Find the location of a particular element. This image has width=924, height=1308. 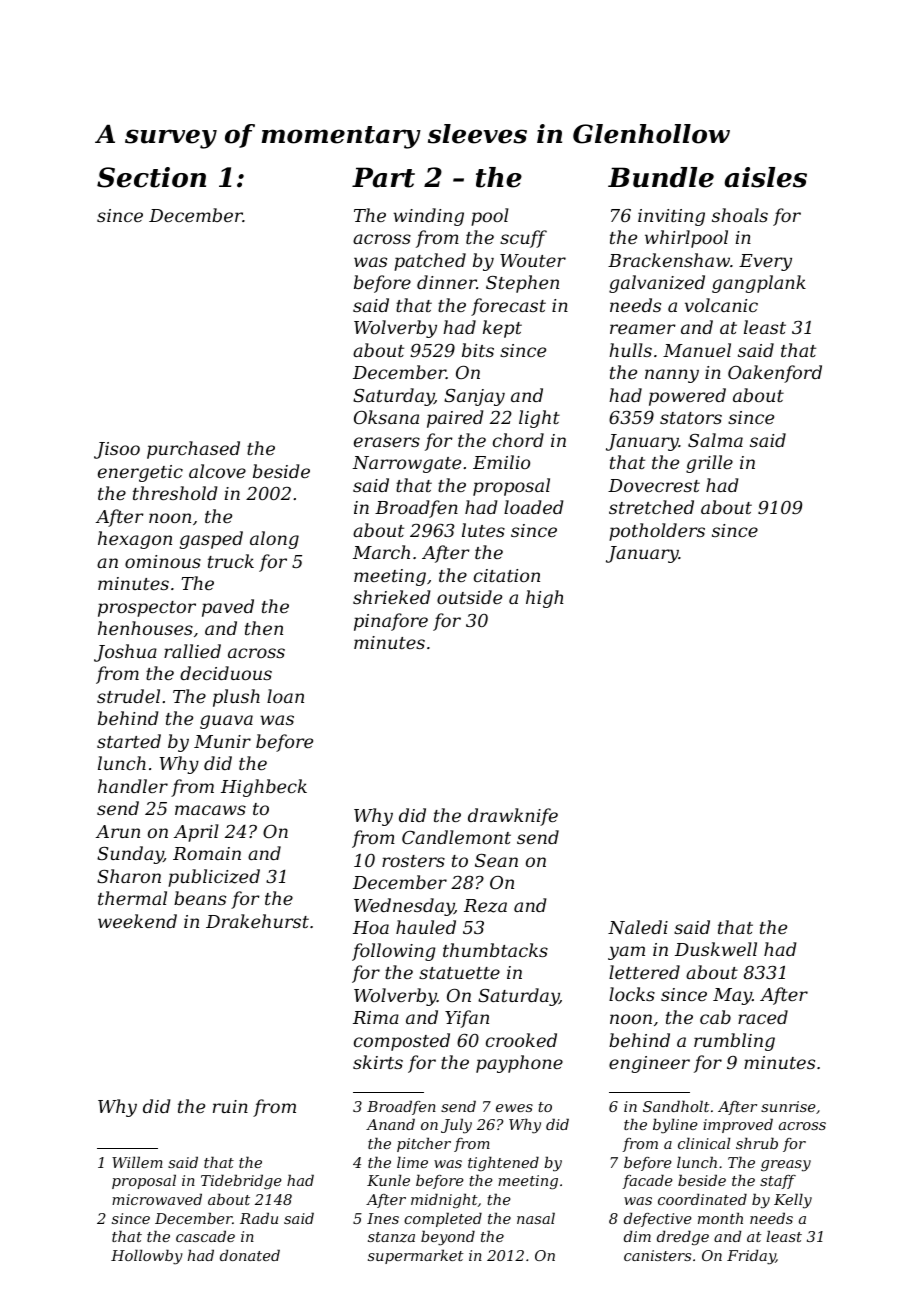

Bundle is located at coordinates (661, 177).
